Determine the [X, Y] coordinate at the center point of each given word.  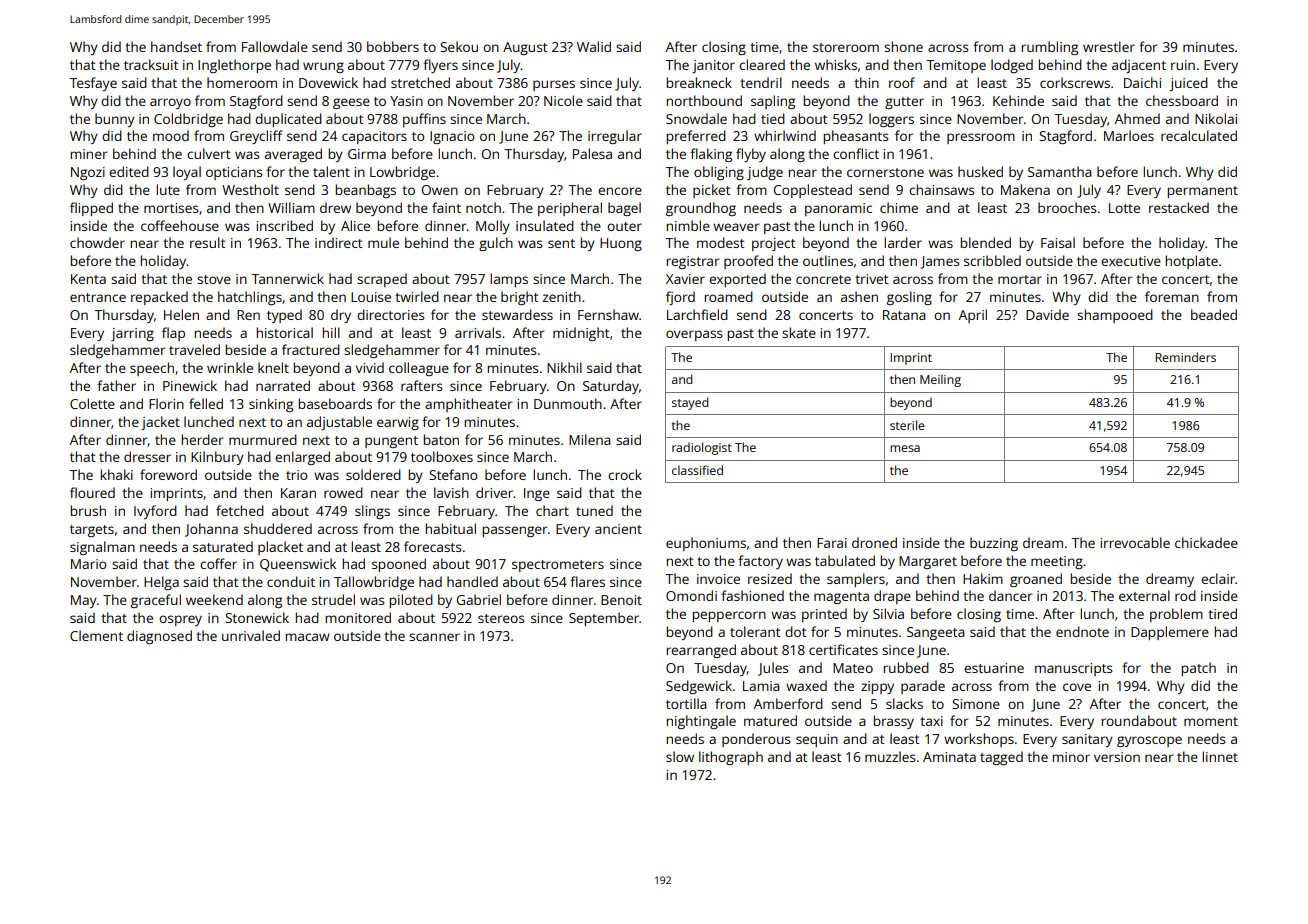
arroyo [170, 103]
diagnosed [159, 637]
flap [173, 334]
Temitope [956, 66]
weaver [736, 227]
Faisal [1058, 242]
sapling [773, 102]
